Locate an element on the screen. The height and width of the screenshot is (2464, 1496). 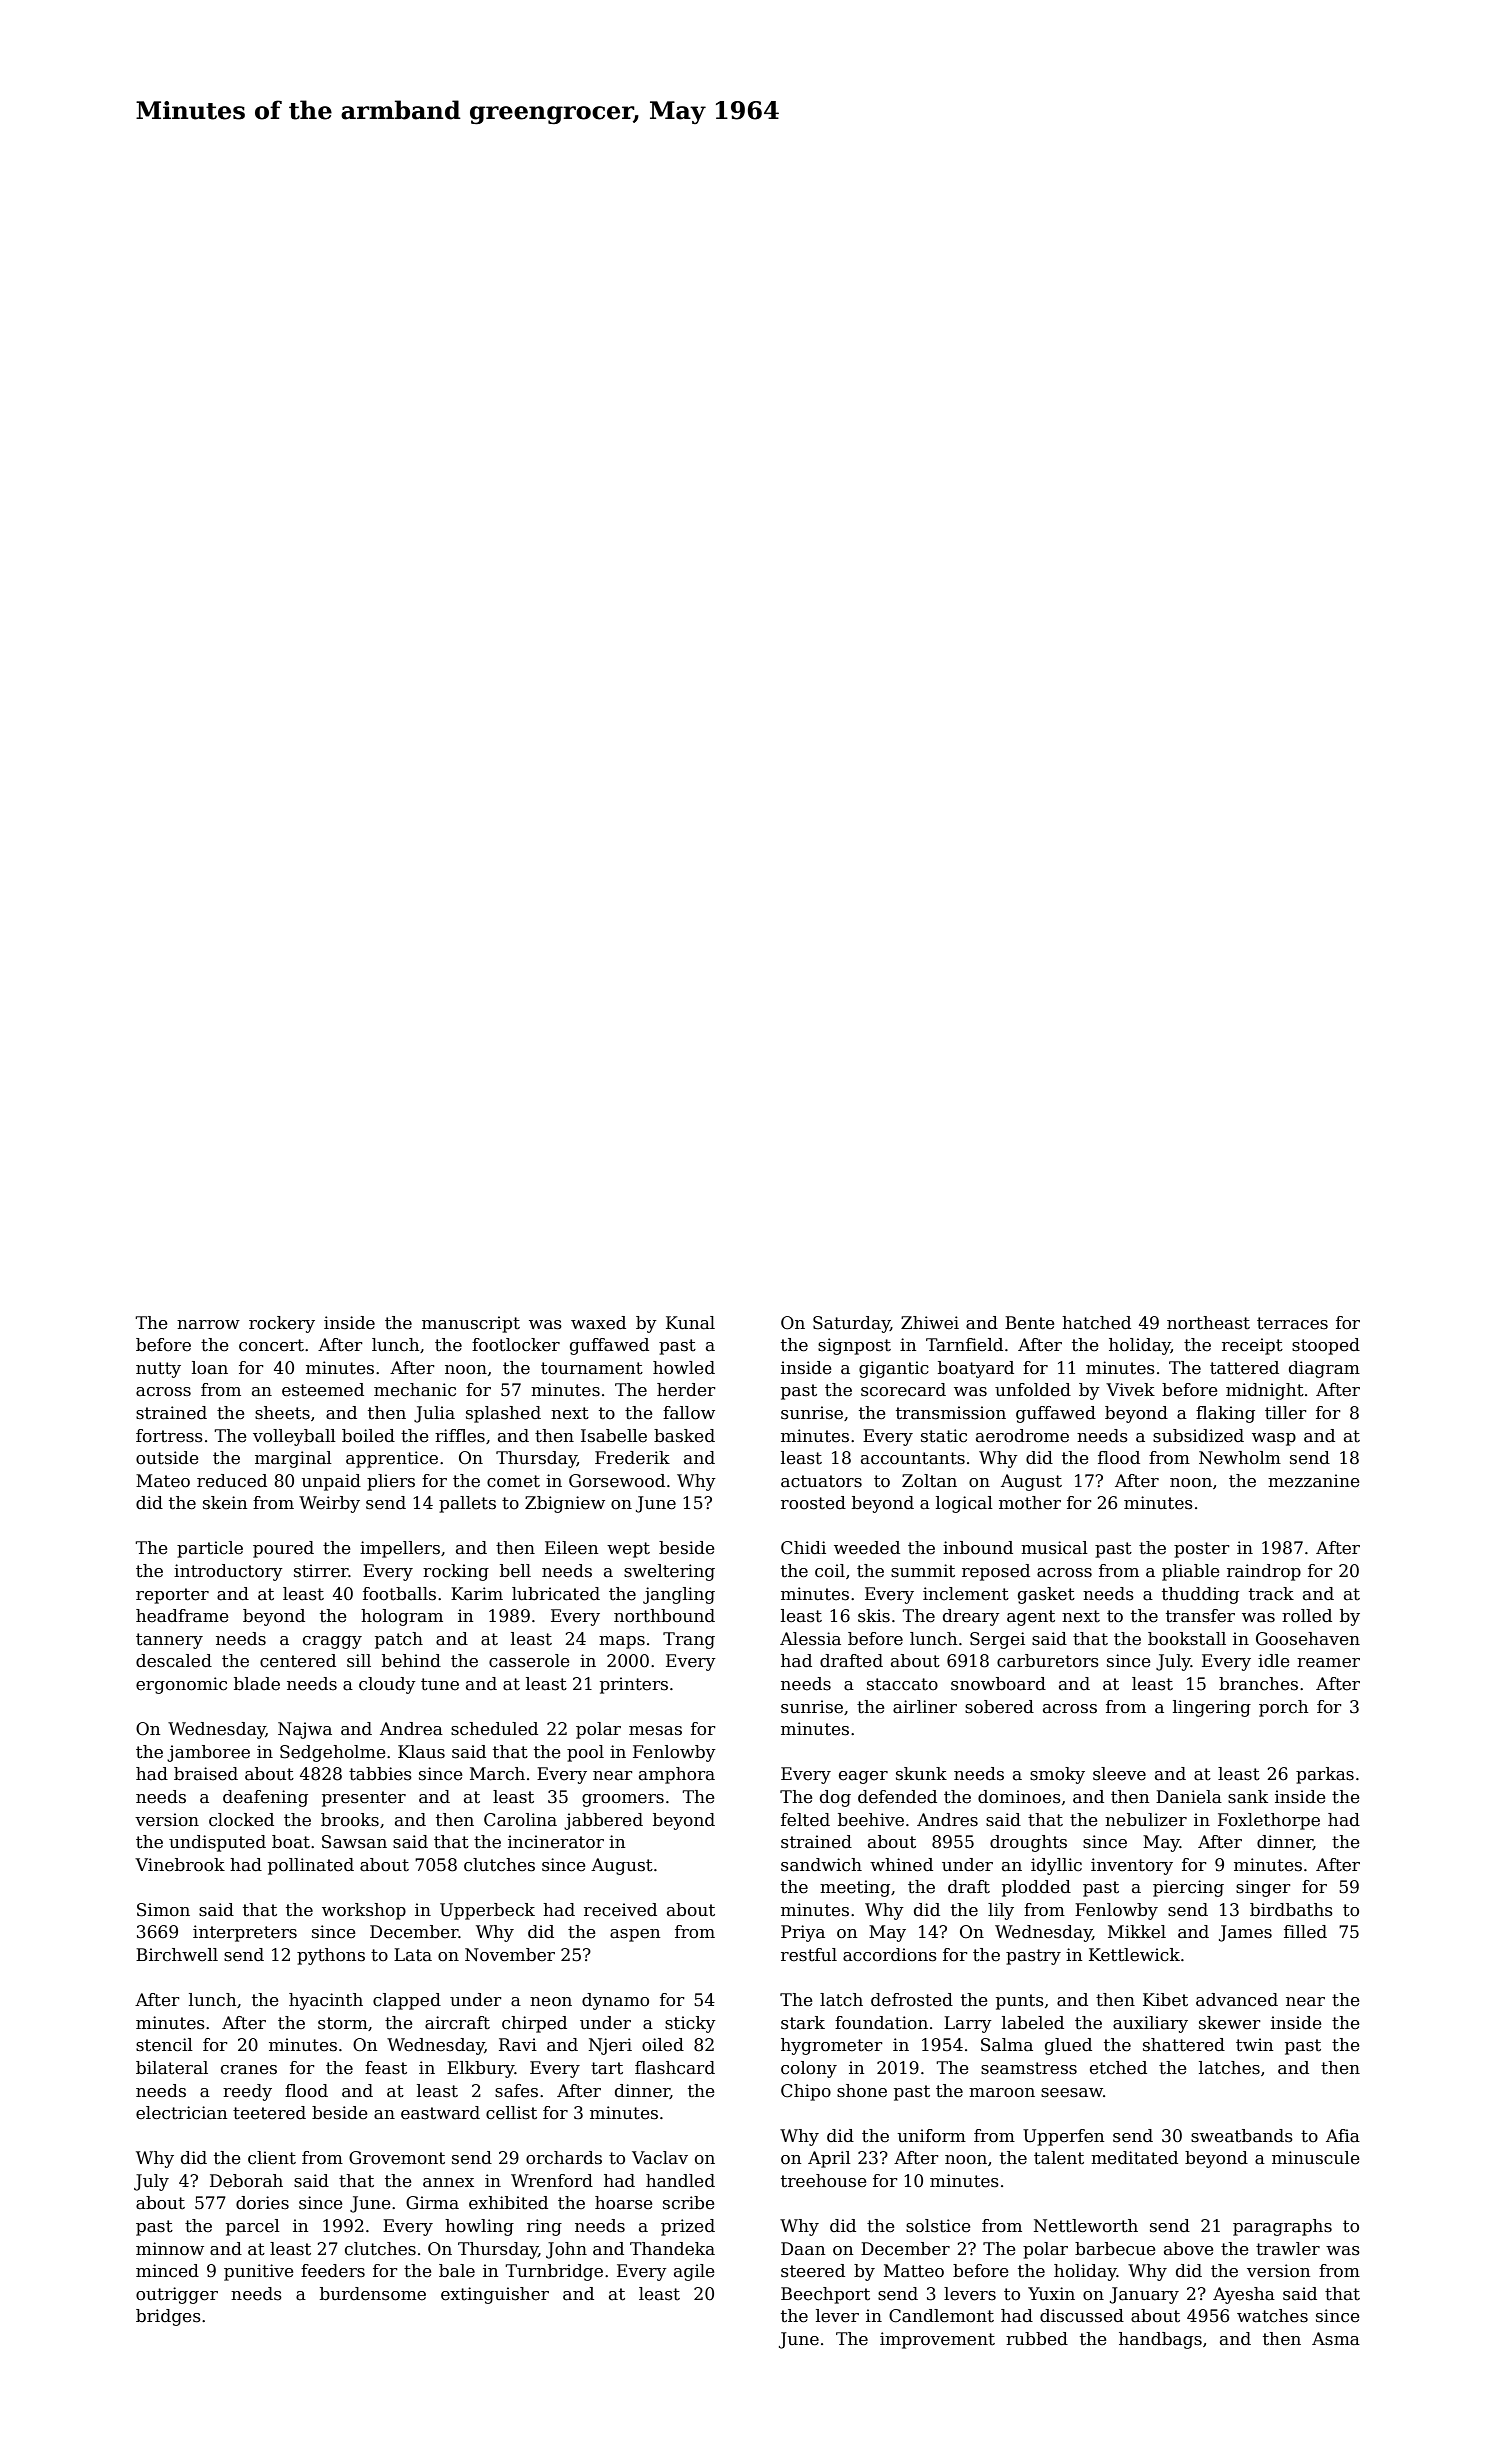
felted is located at coordinates (805, 1820).
